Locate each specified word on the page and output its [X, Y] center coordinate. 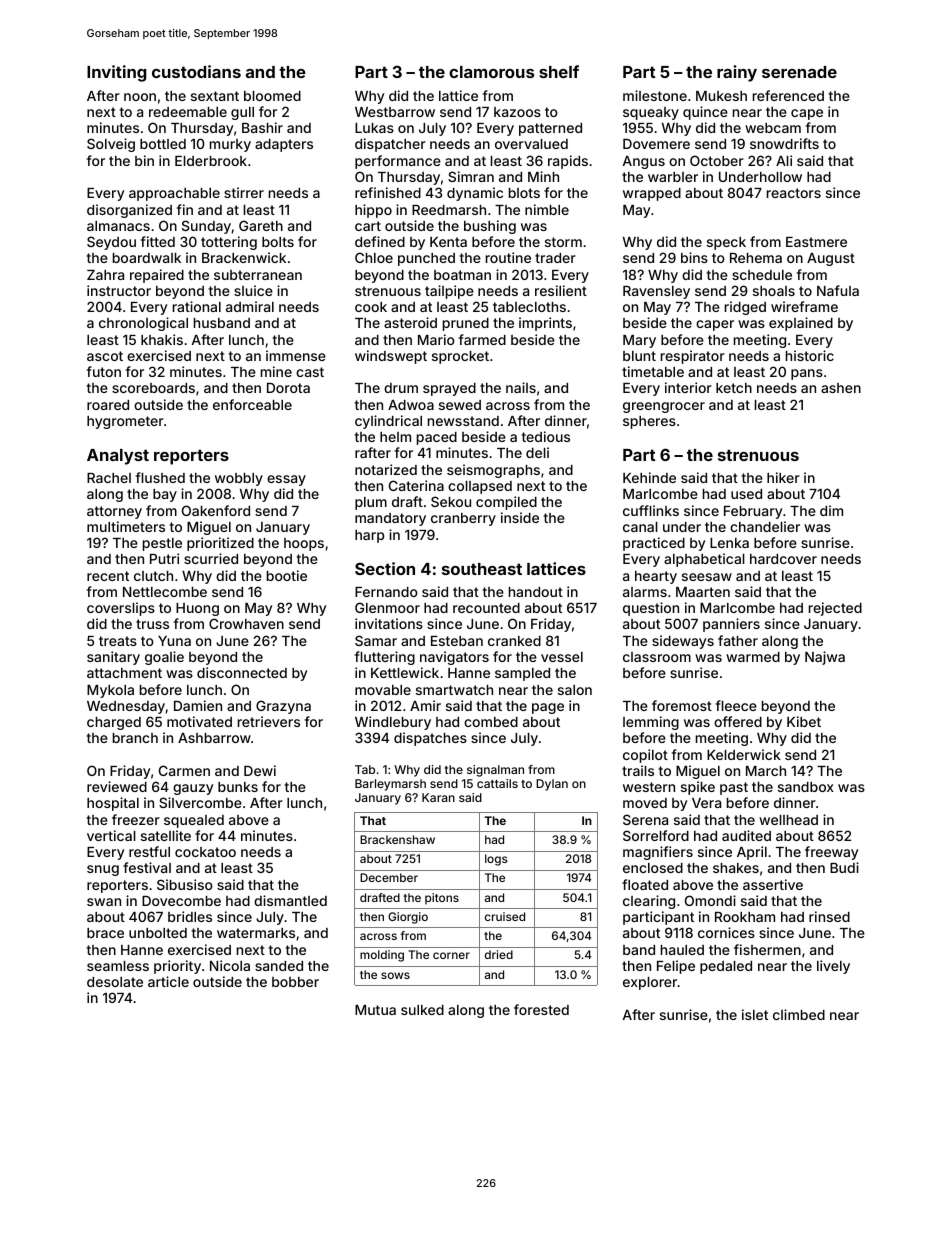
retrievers [269, 721]
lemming [651, 723]
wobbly [239, 479]
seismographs [493, 471]
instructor [119, 290]
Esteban [457, 641]
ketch [734, 388]
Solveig [111, 145]
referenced [788, 95]
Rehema [756, 258]
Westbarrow [395, 112]
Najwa [825, 658]
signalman [495, 771]
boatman [462, 275]
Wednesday [126, 707]
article [168, 981]
